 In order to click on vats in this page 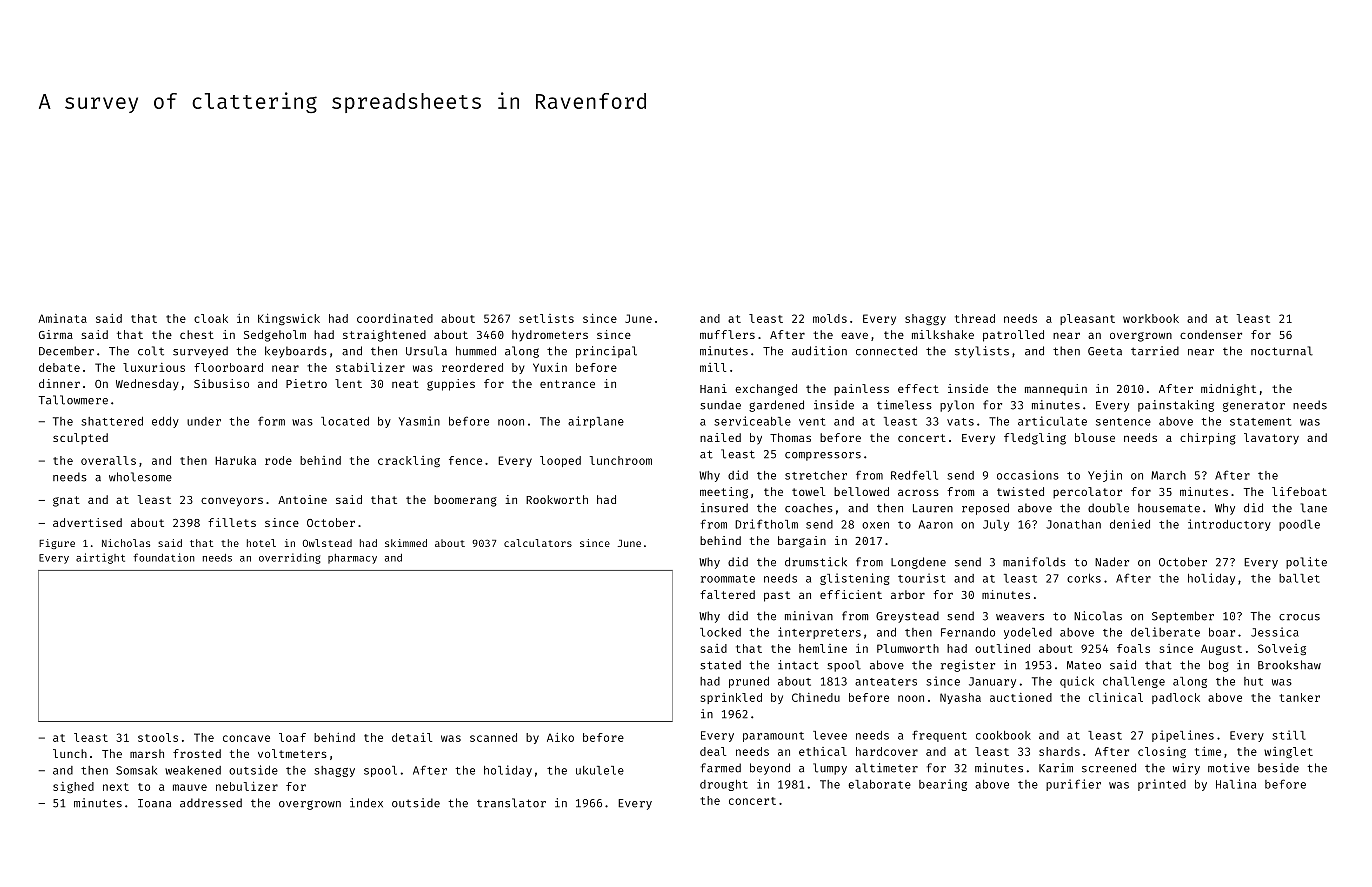, I will do `click(960, 422)`.
